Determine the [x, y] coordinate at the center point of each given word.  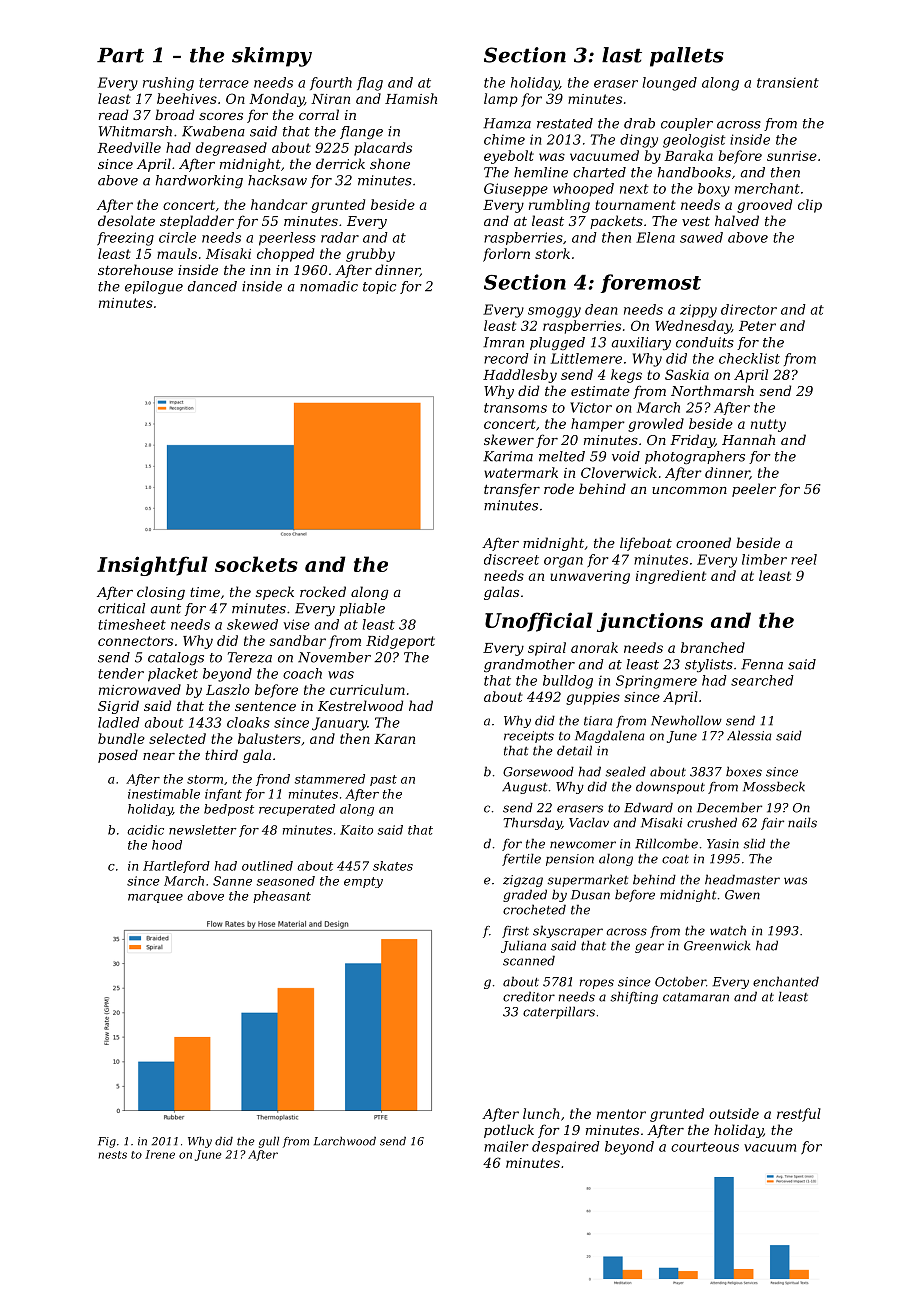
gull [269, 1142]
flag [370, 84]
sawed [701, 237]
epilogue [154, 287]
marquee [155, 898]
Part [120, 55]
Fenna [762, 664]
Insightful [152, 566]
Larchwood [345, 1141]
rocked [323, 591]
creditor [529, 996]
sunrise [792, 156]
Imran [503, 342]
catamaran [696, 997]
